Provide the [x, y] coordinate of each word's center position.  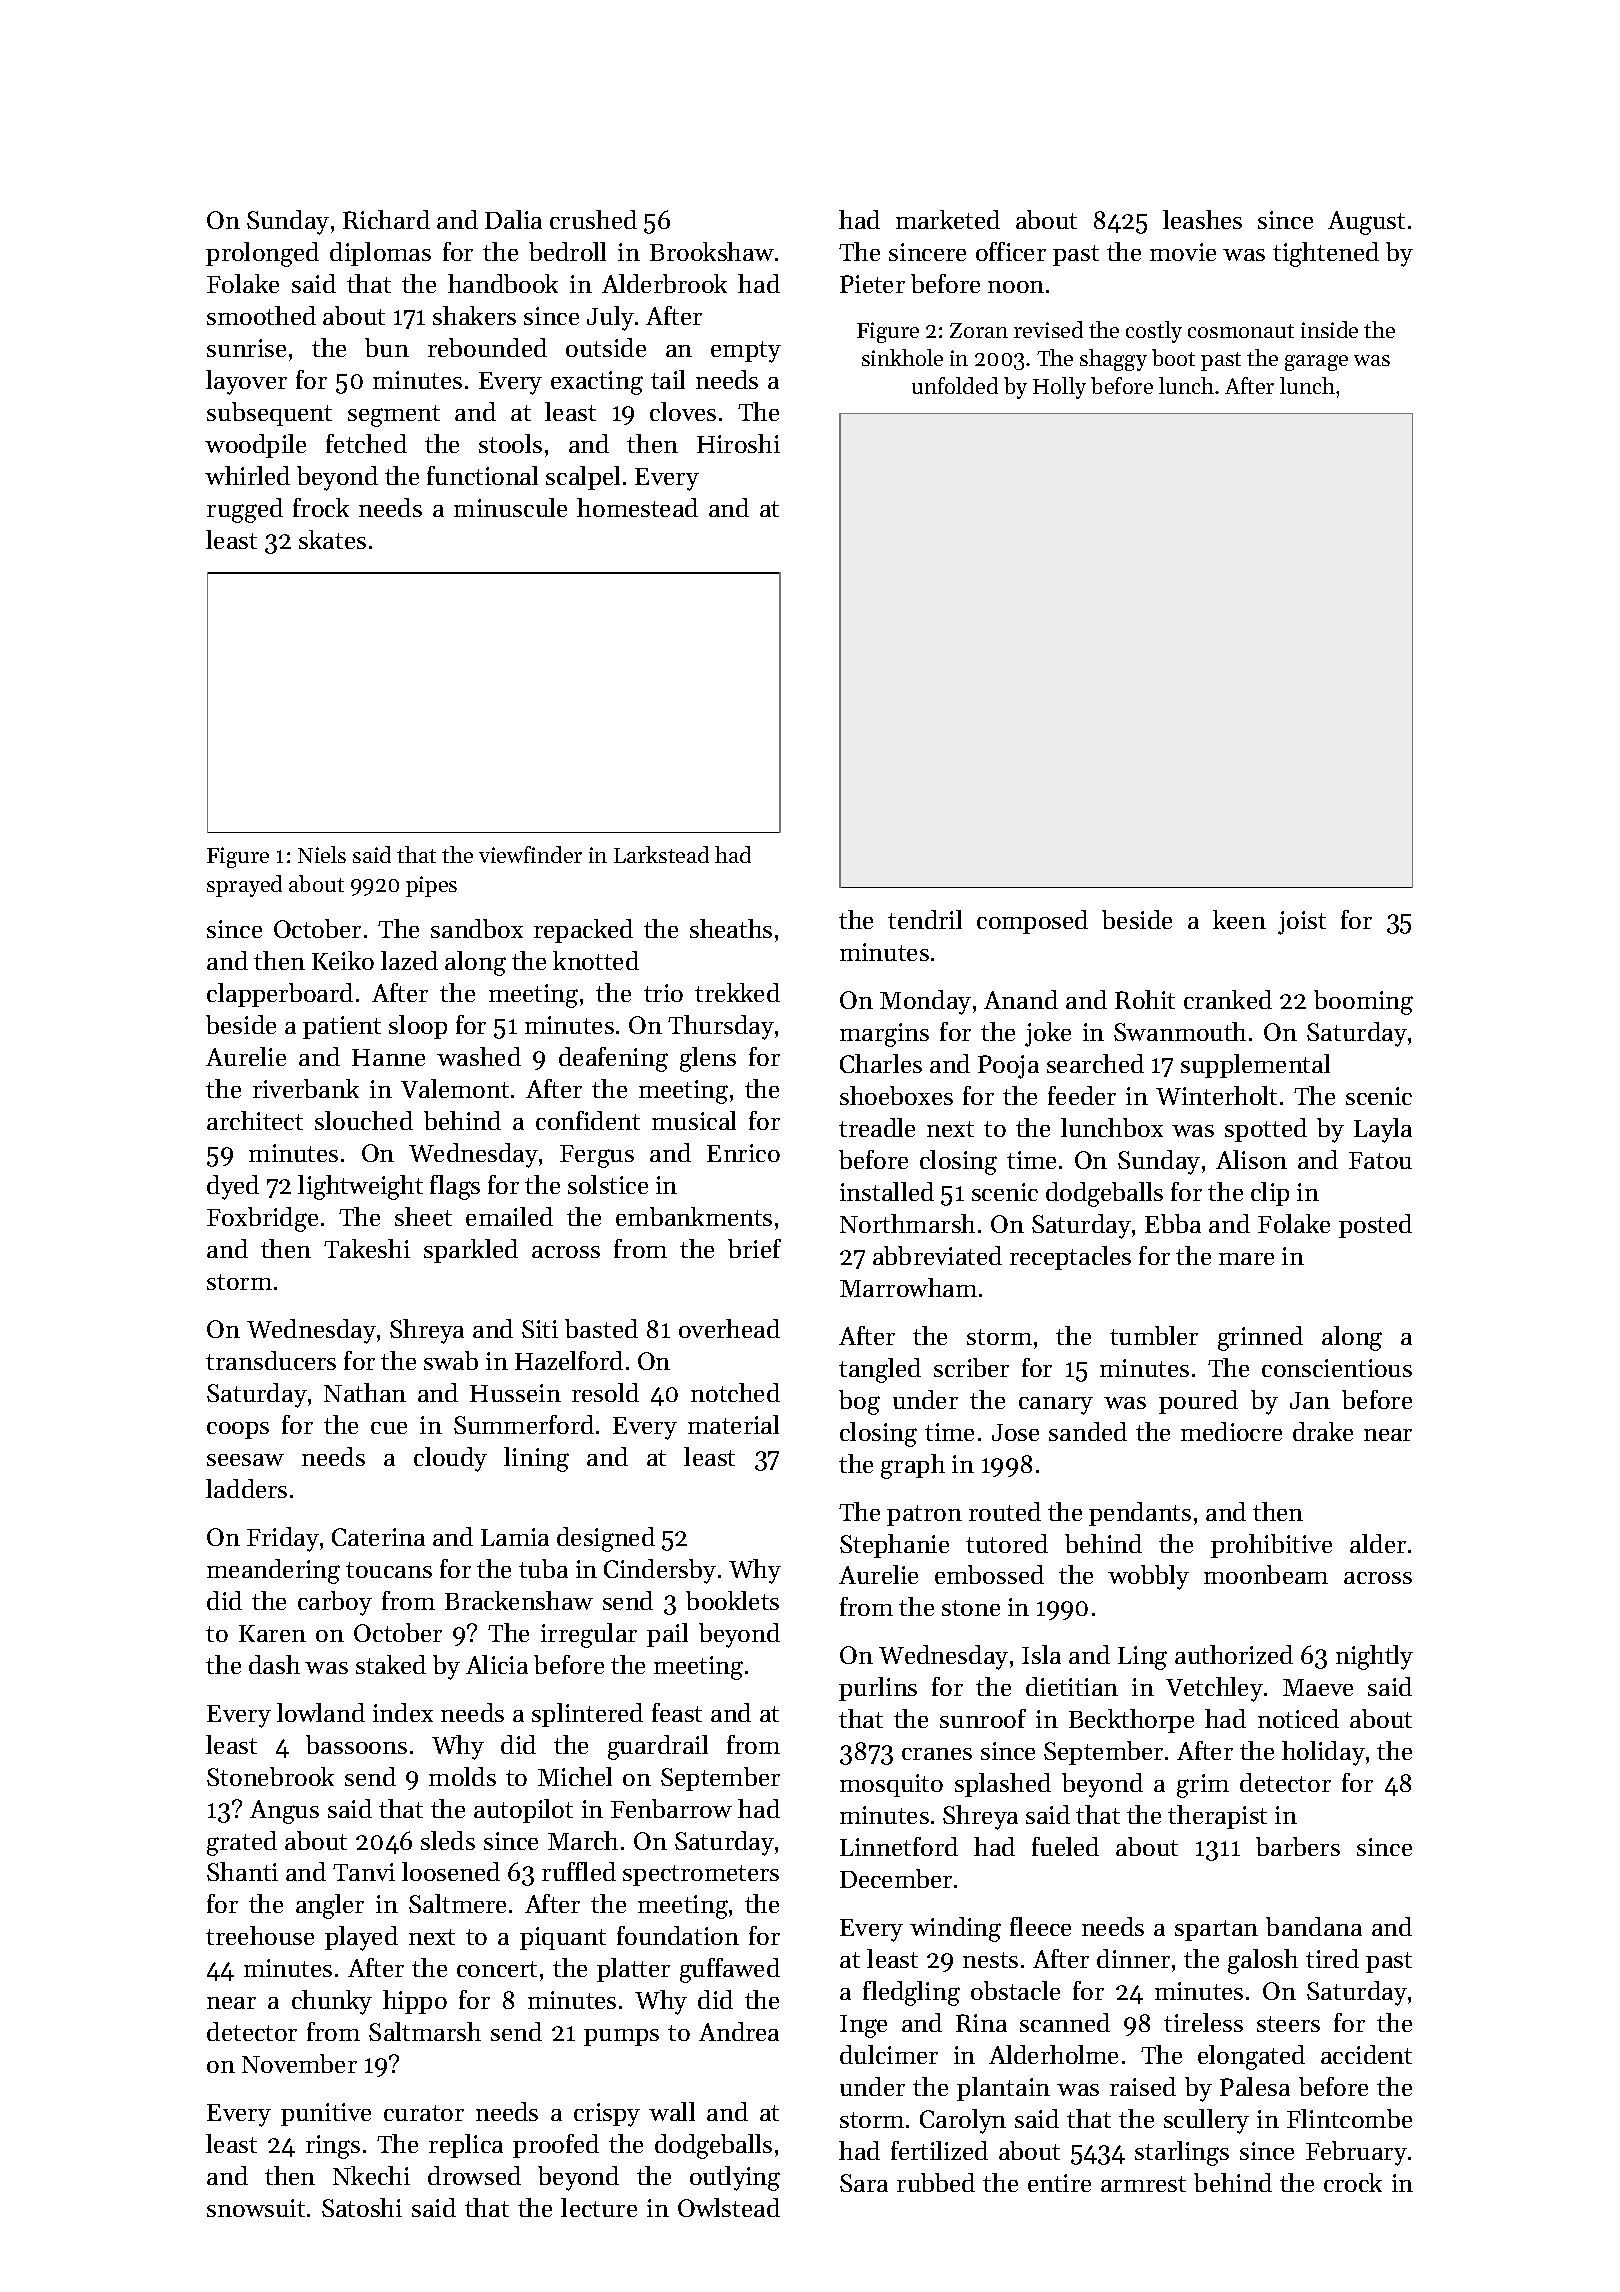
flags [455, 1187]
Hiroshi [738, 443]
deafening [613, 1059]
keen [1239, 919]
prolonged [262, 254]
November [299, 2063]
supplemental [1255, 1066]
